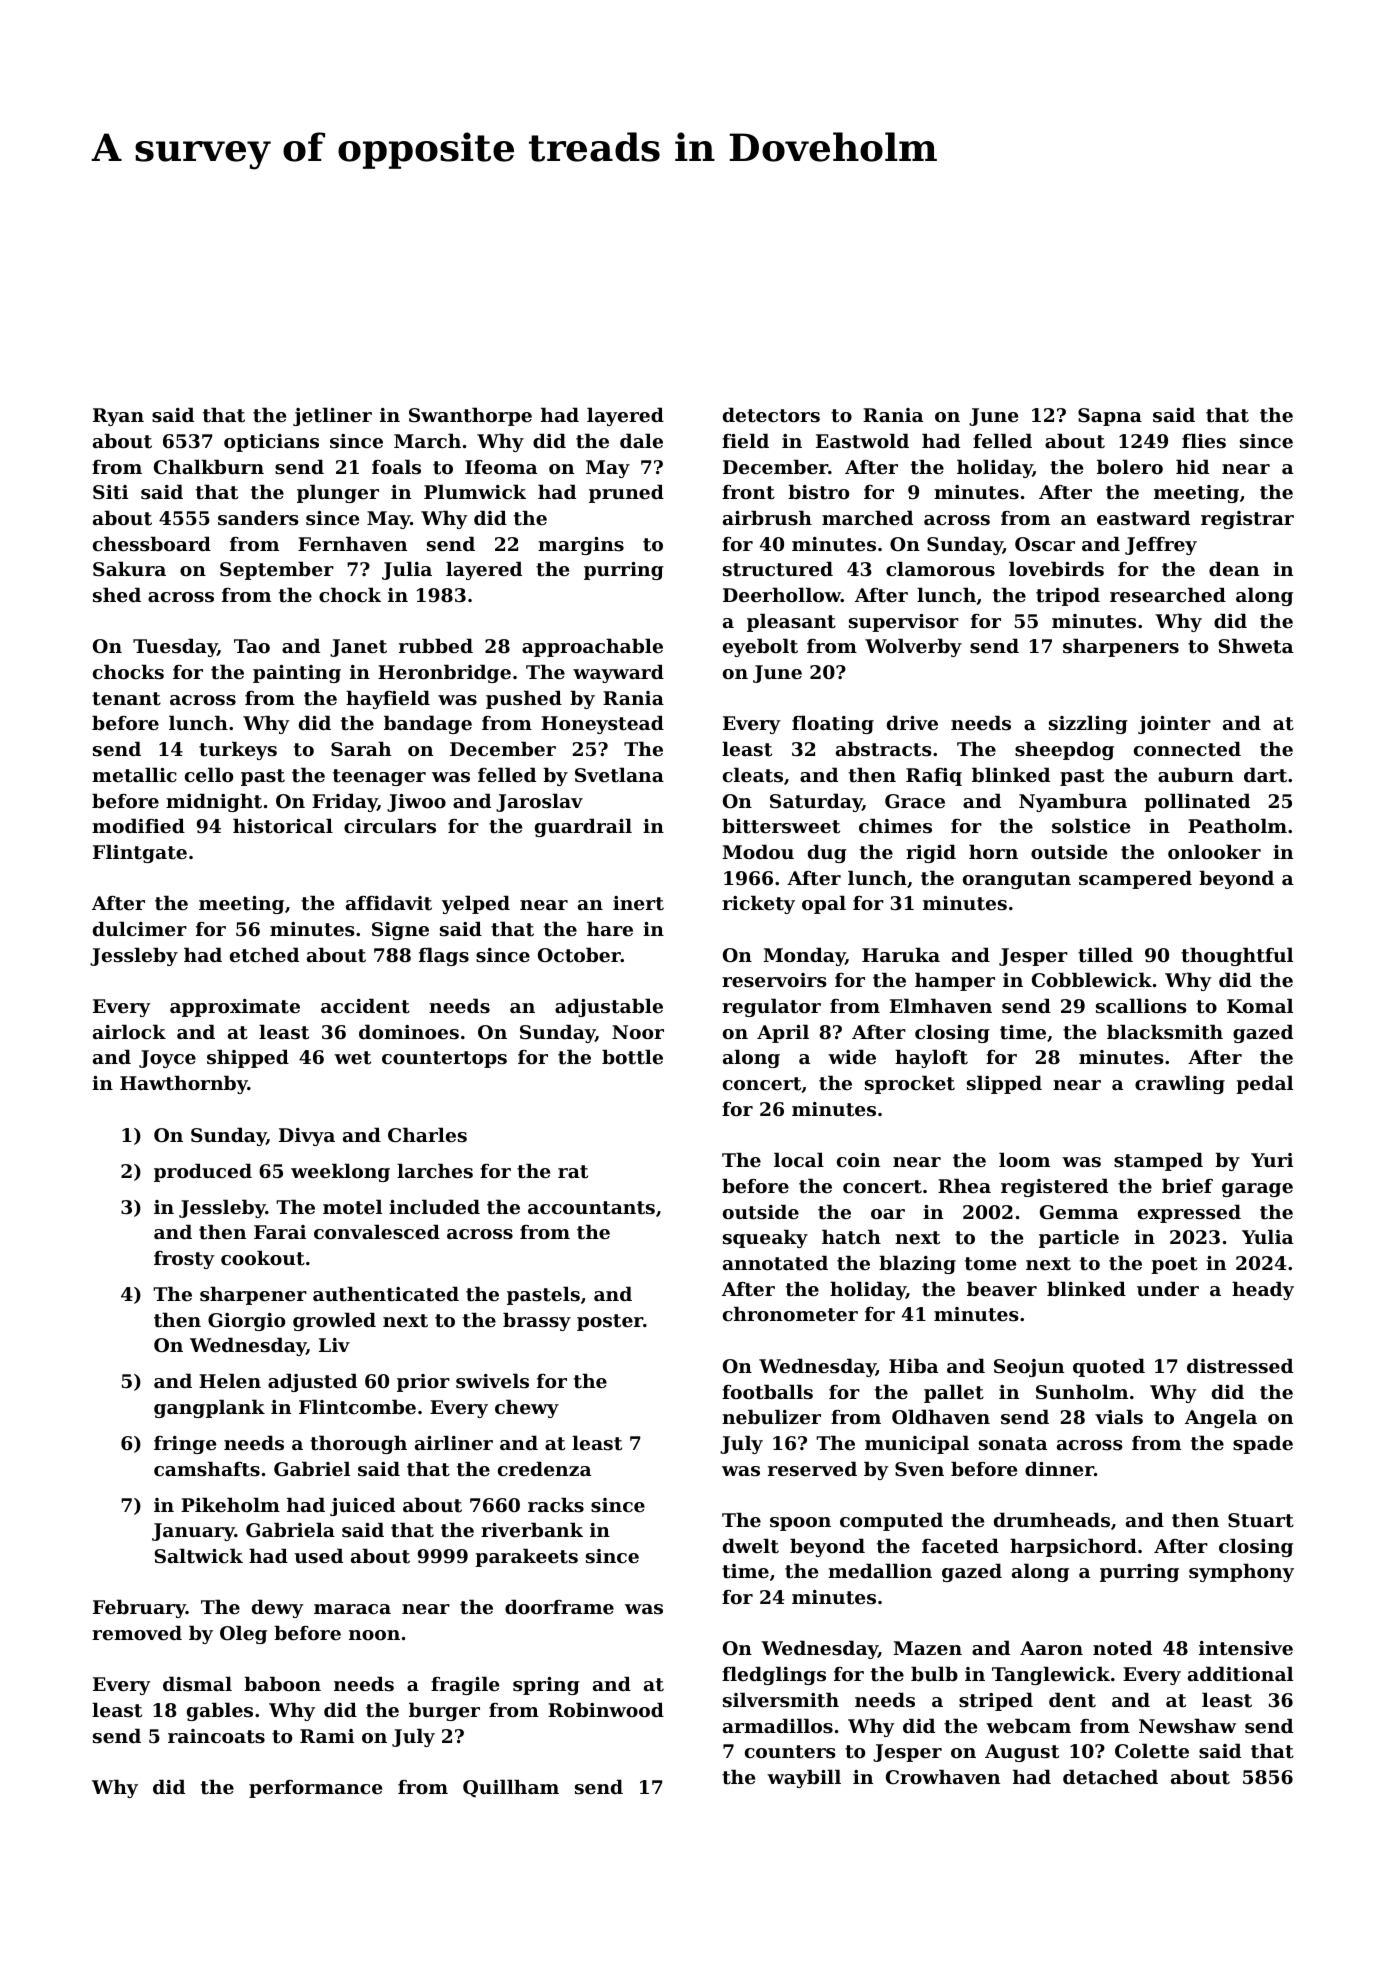  I want to click on Eastwold, so click(862, 441).
